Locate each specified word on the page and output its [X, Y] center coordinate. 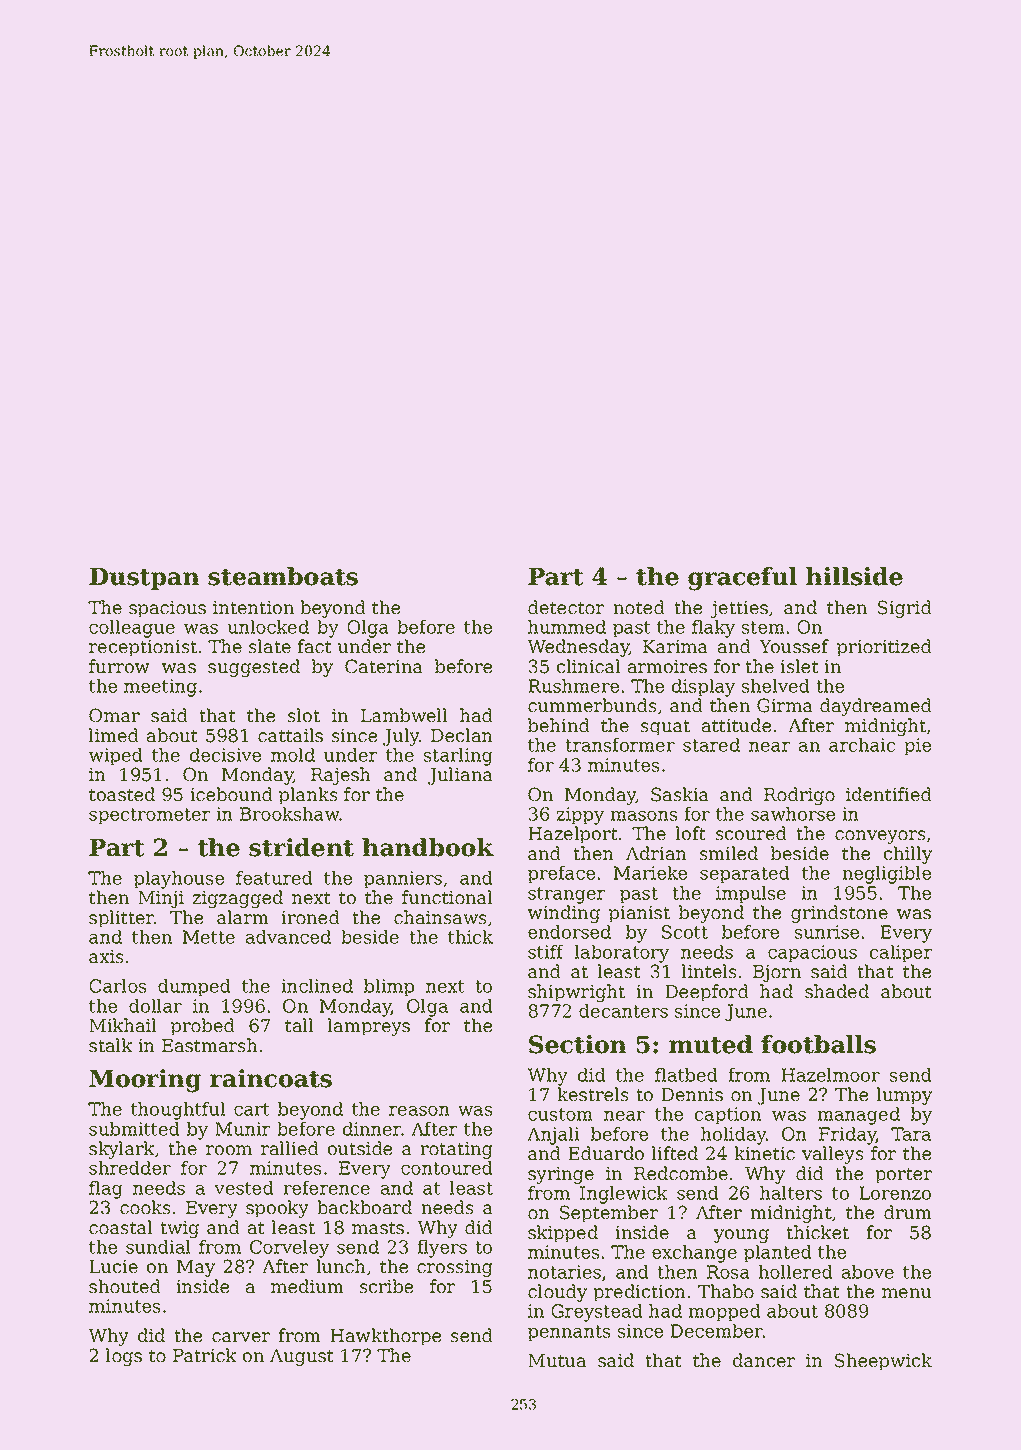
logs [124, 1357]
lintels [709, 971]
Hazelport [573, 835]
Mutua [557, 1361]
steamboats [283, 576]
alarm [243, 917]
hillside [854, 576]
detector [566, 607]
